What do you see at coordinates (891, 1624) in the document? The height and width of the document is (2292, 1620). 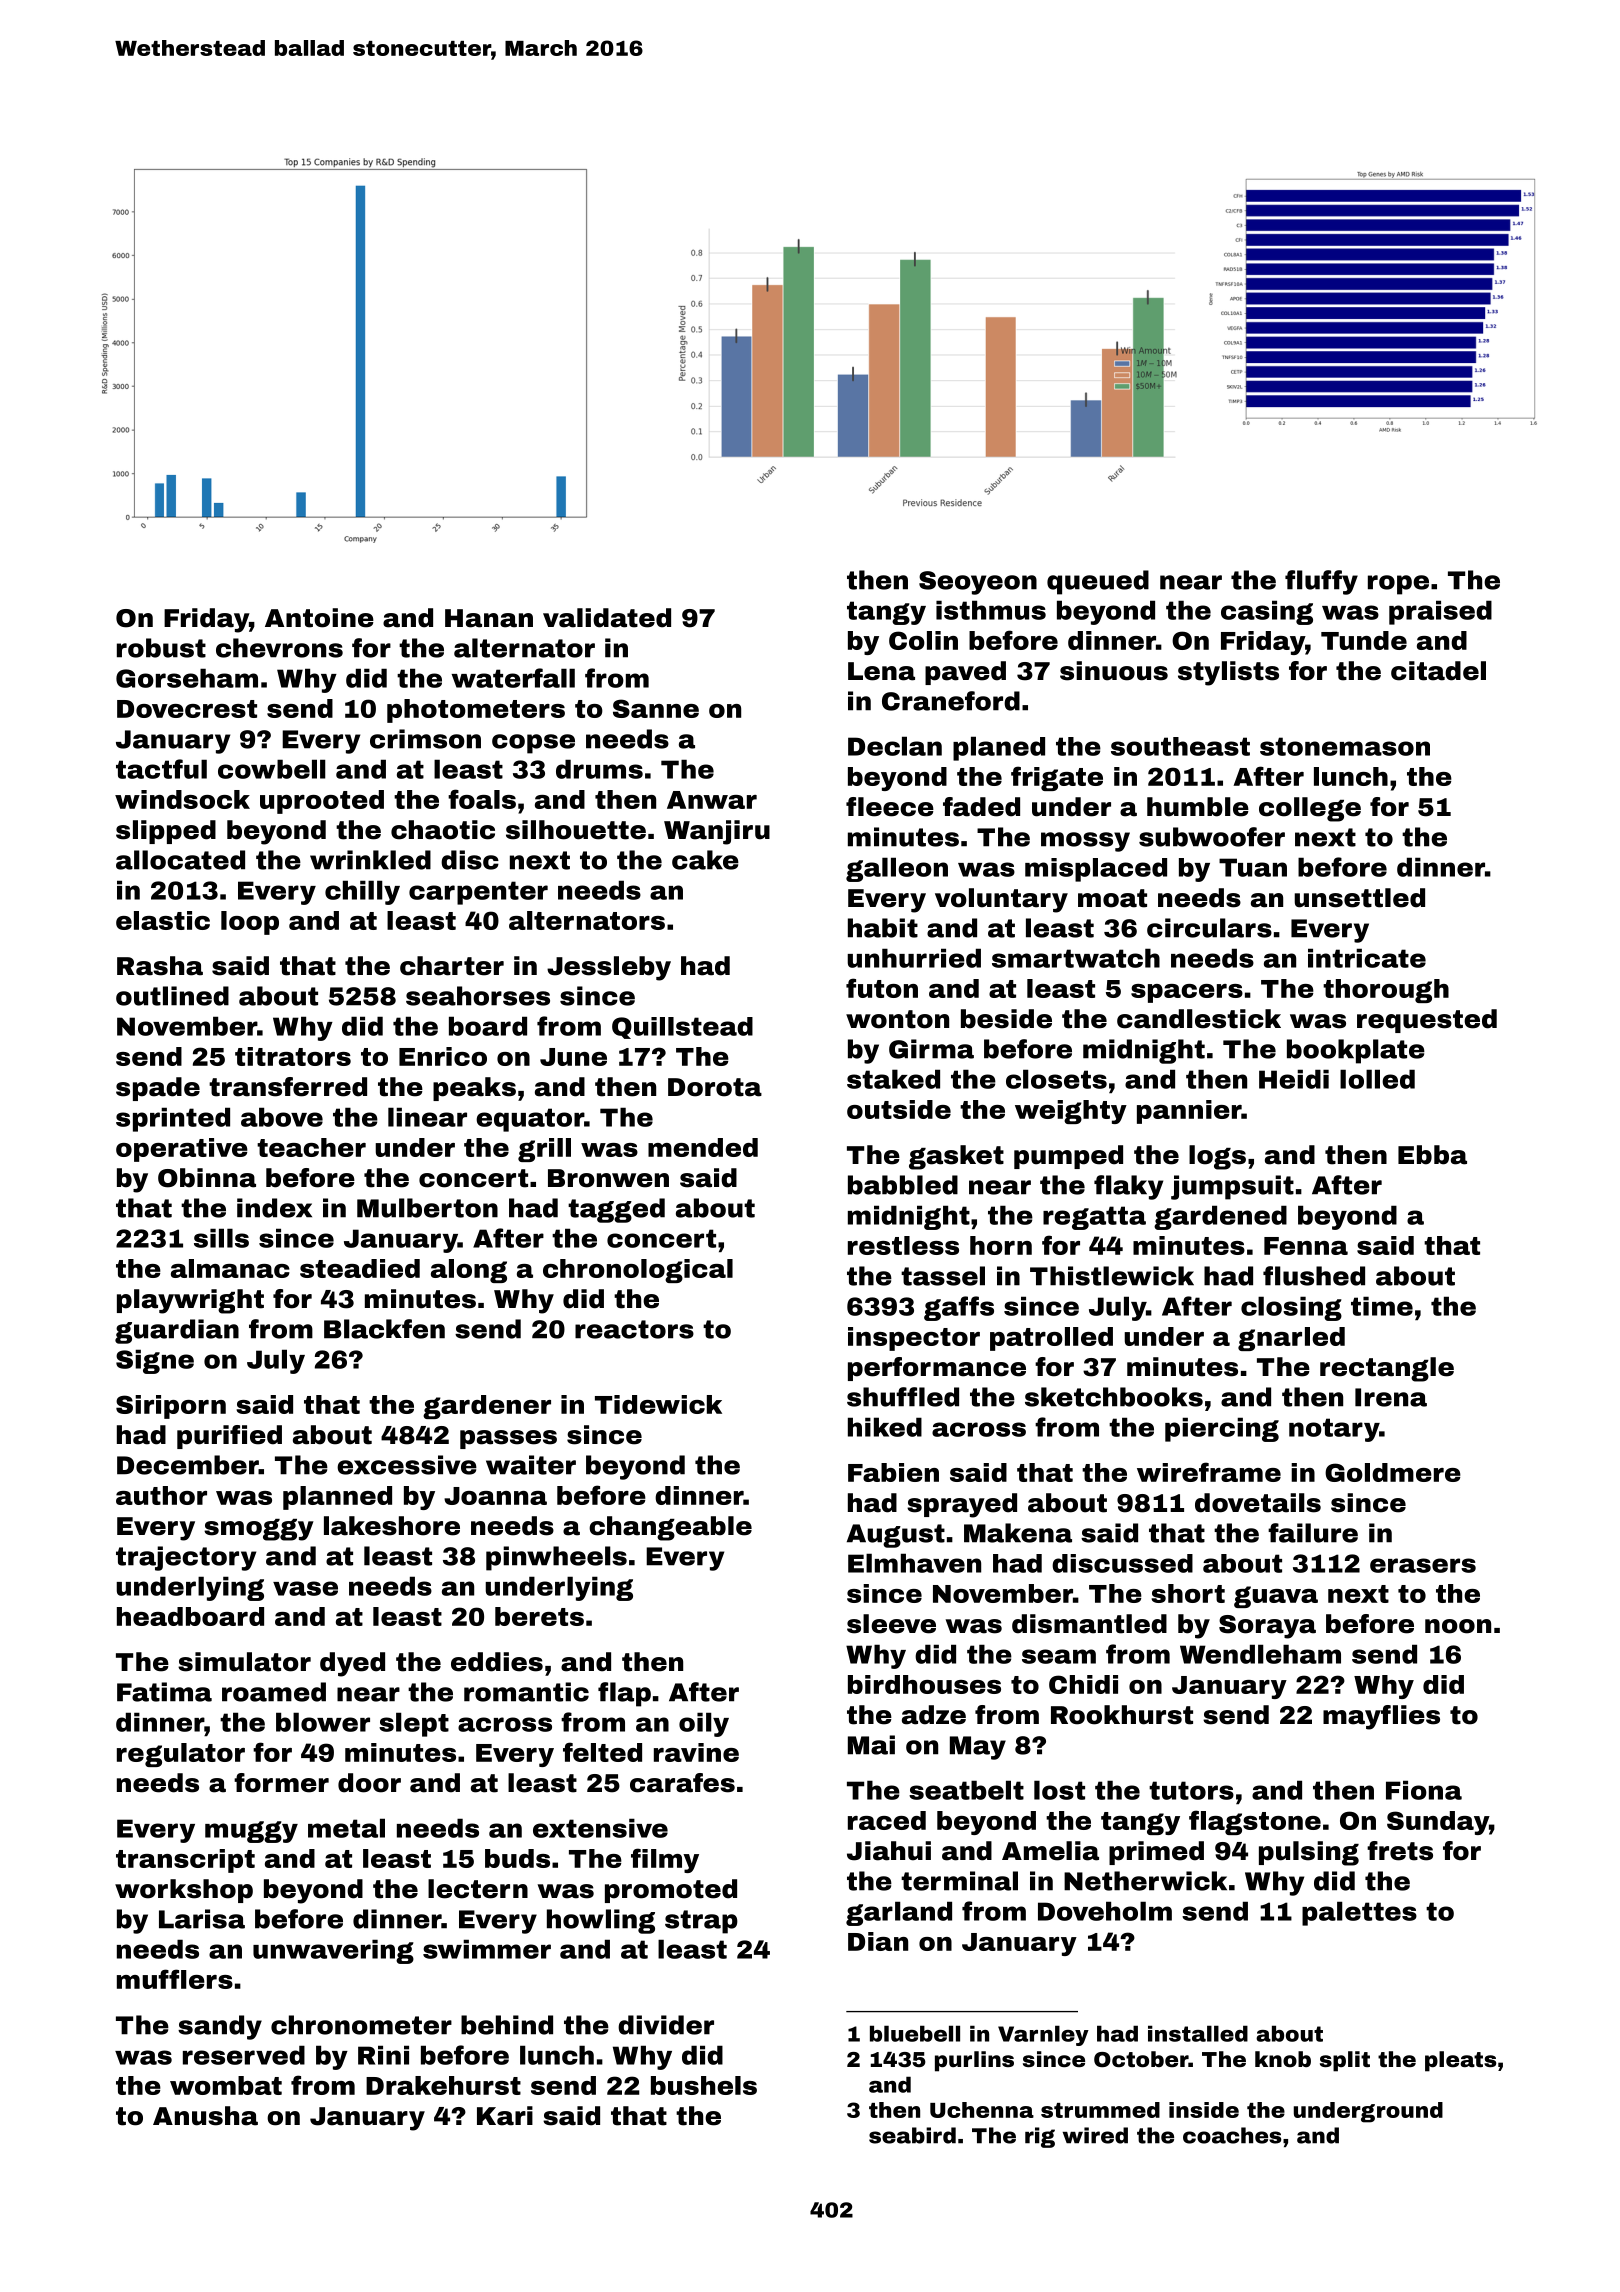 I see `sleeve` at bounding box center [891, 1624].
